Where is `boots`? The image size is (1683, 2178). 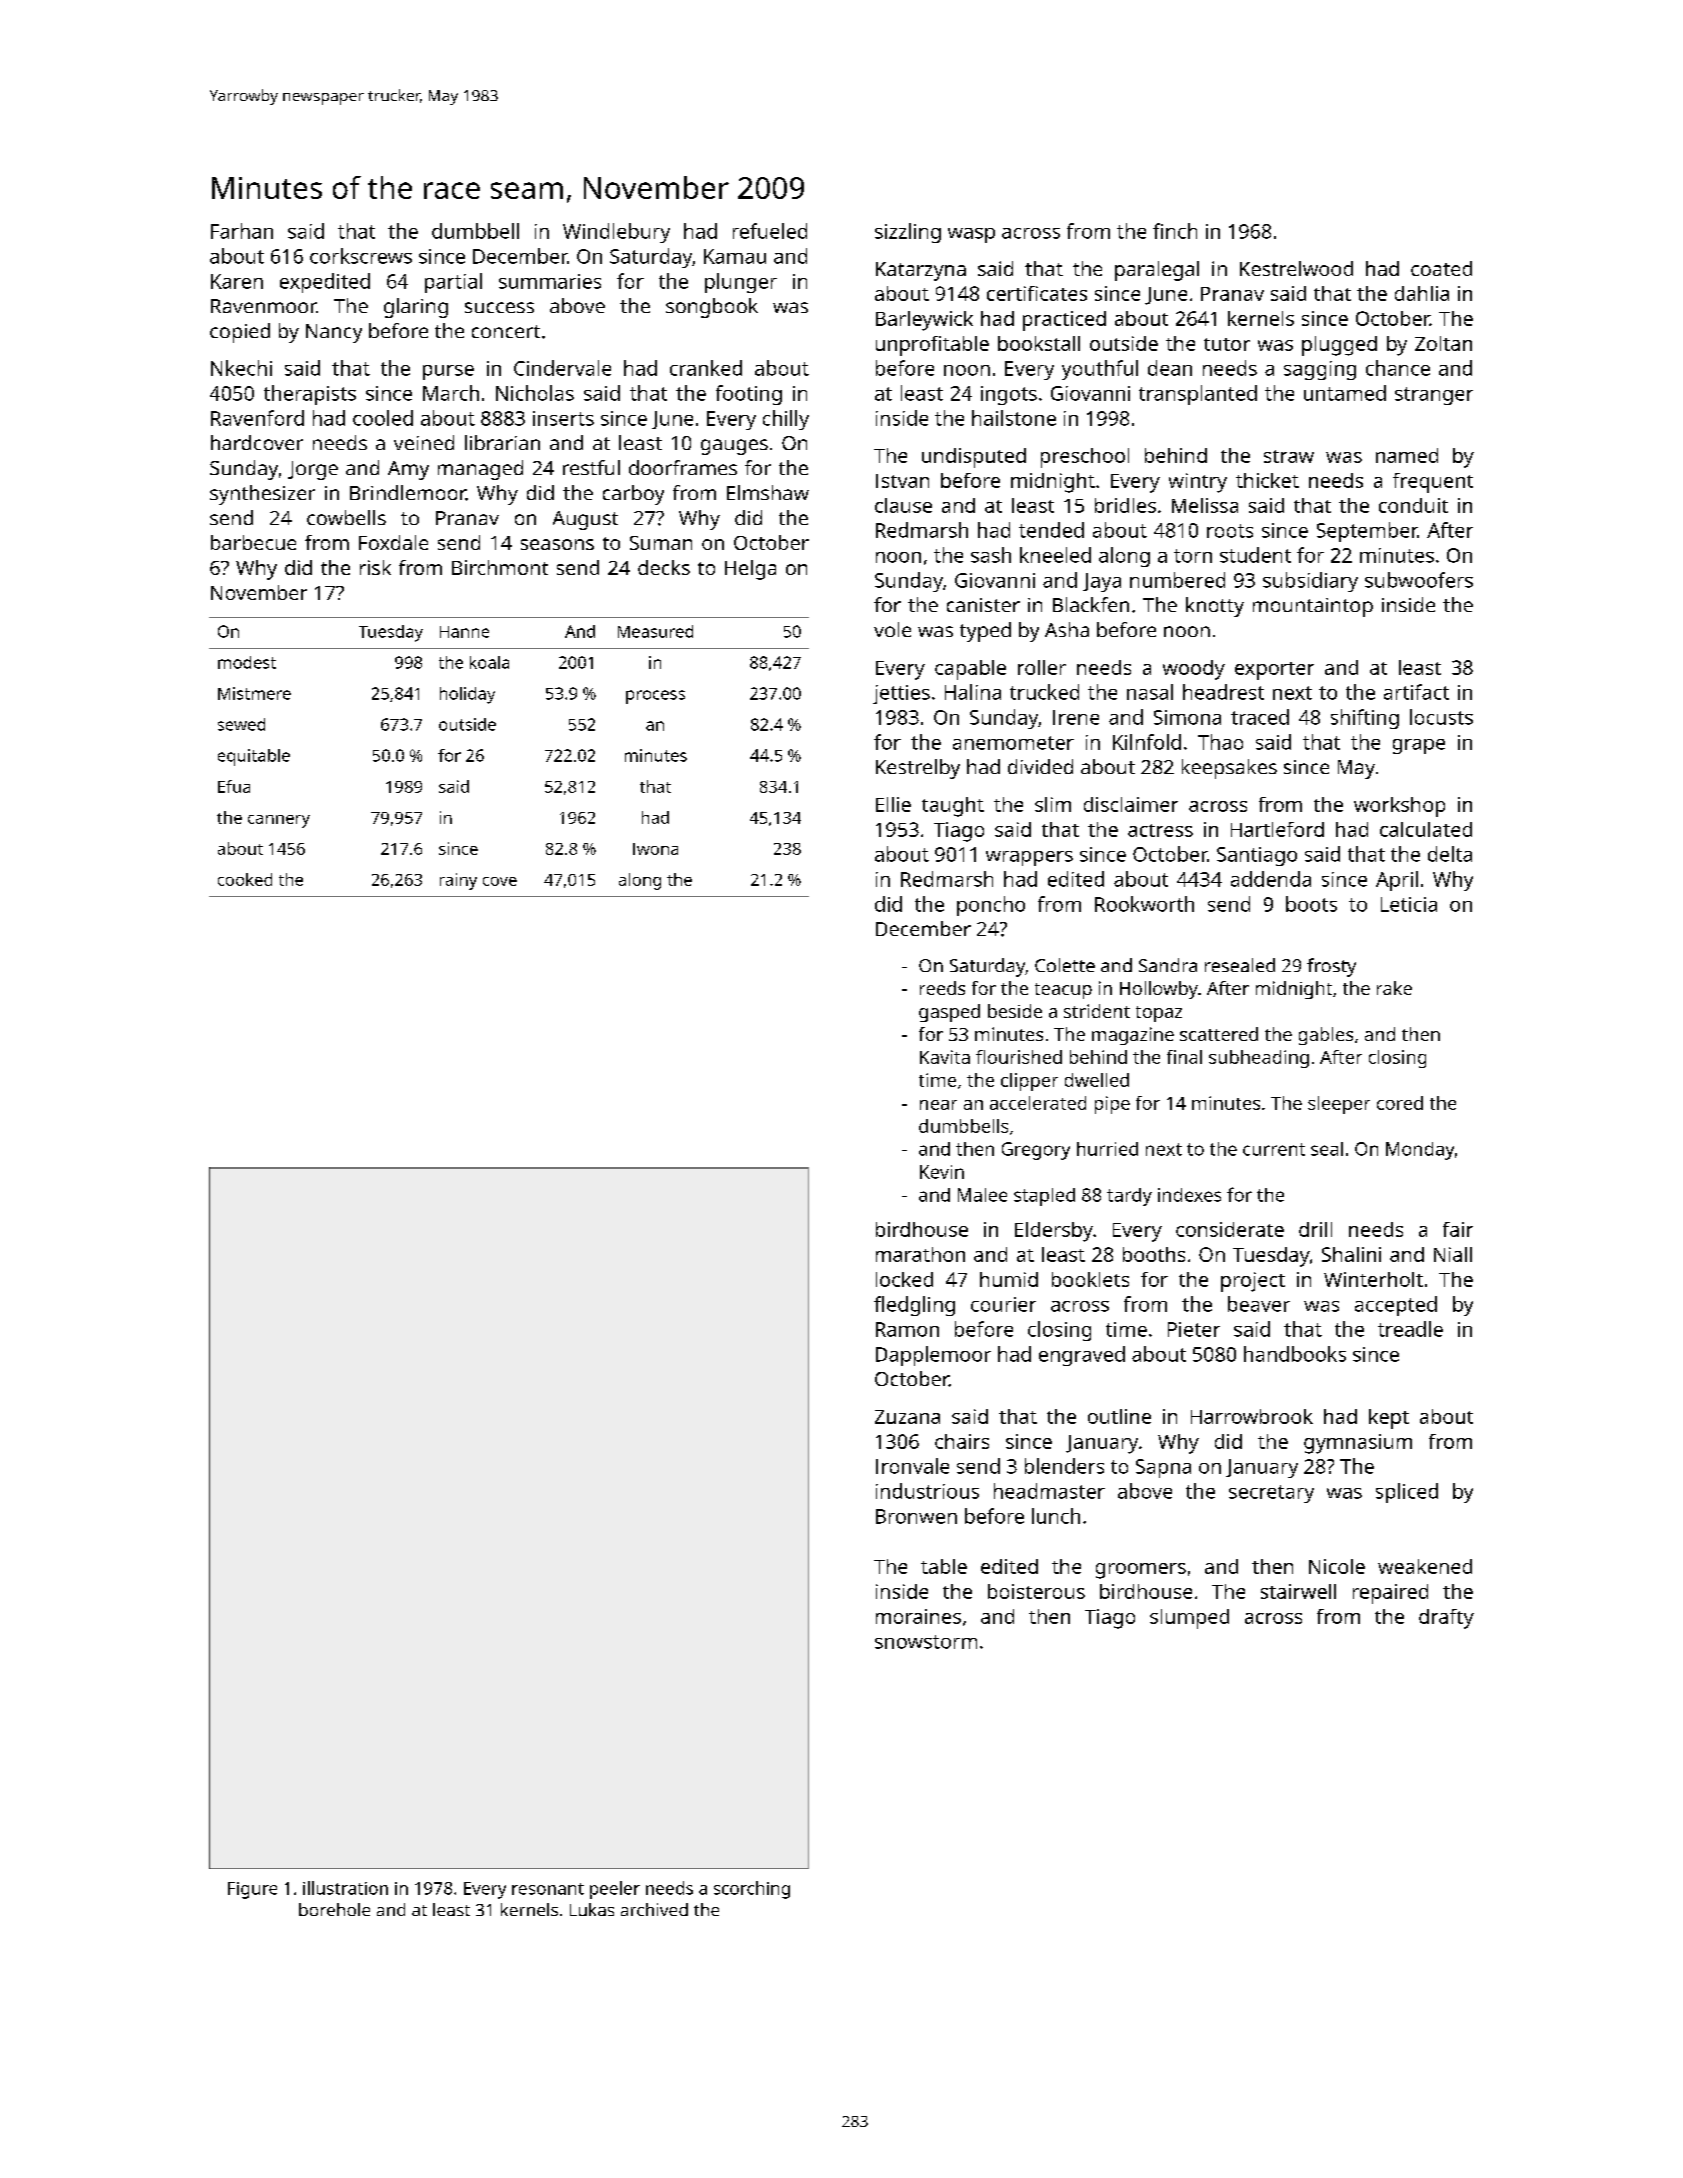 boots is located at coordinates (1311, 904).
